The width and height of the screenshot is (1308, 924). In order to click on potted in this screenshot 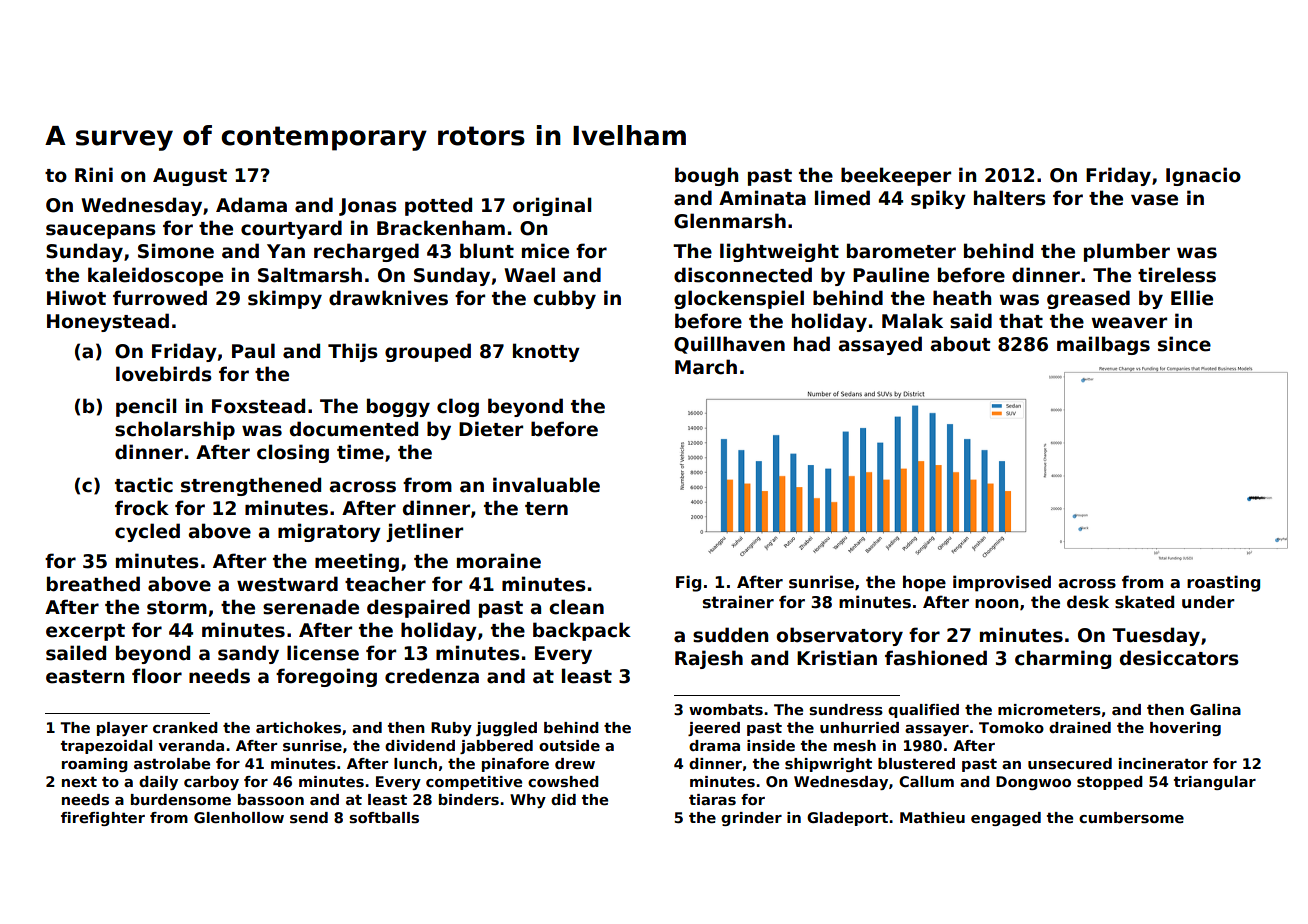, I will do `click(438, 206)`.
